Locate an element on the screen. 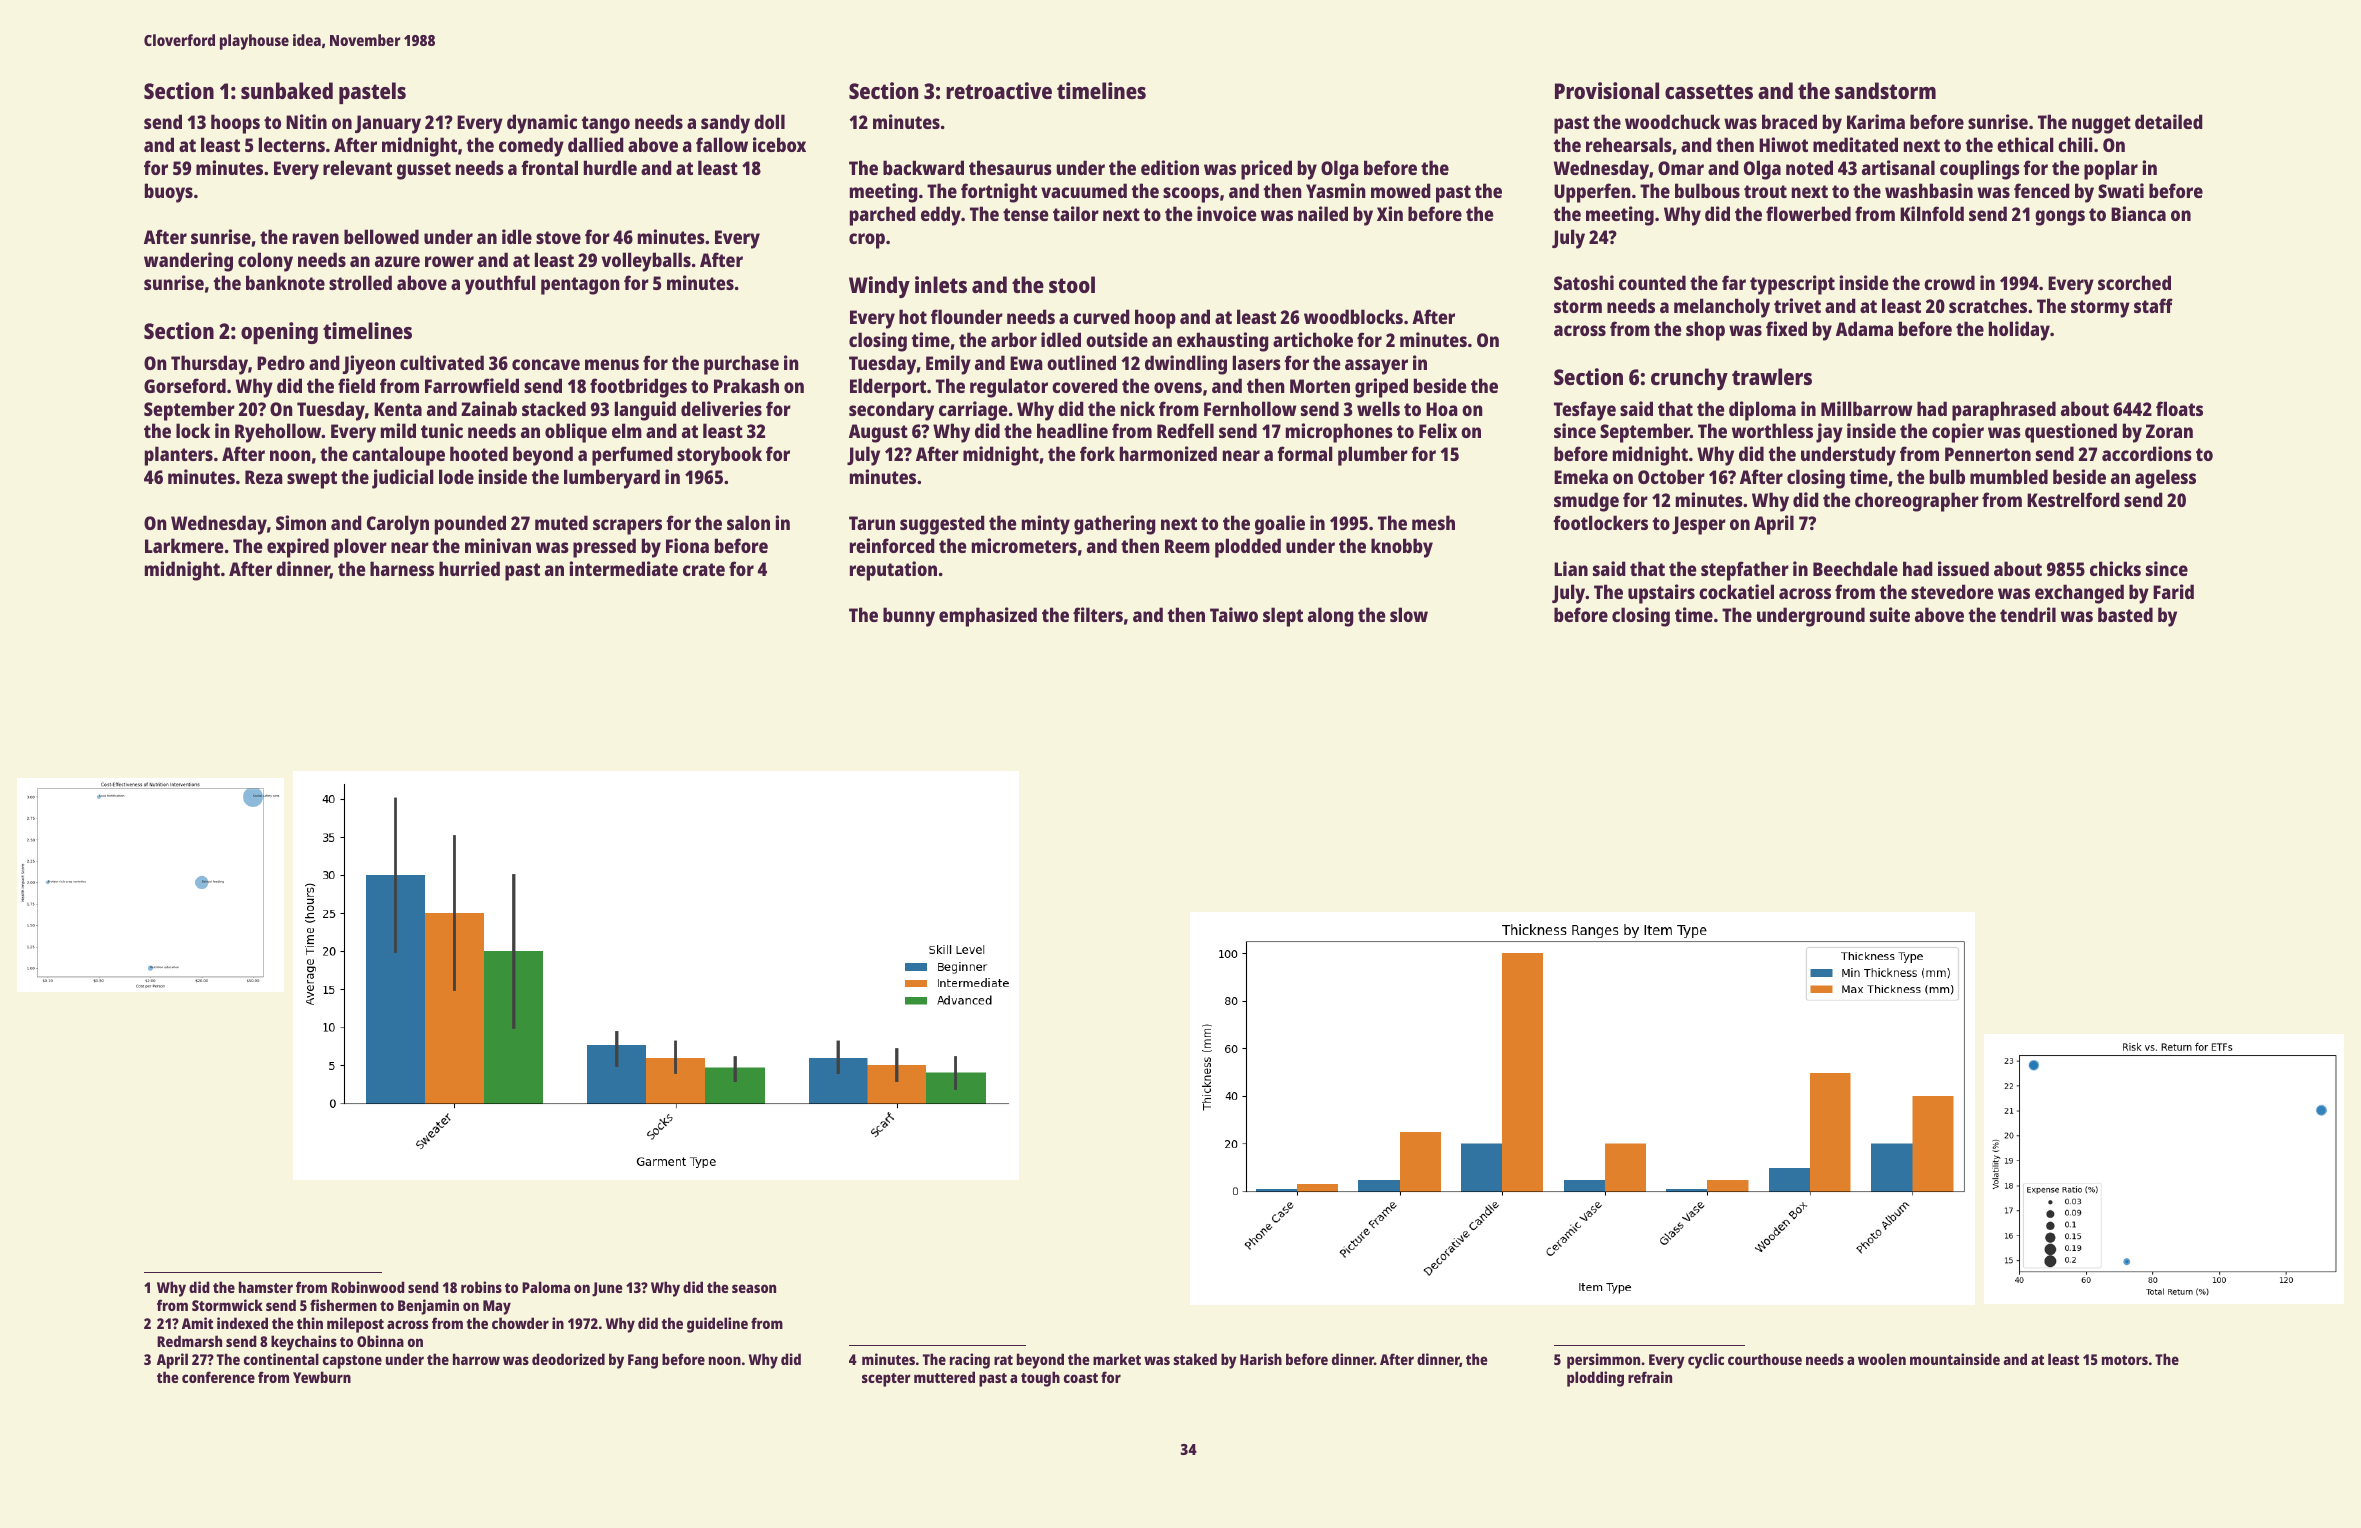 The height and width of the screenshot is (1528, 2361). Beechdale is located at coordinates (1855, 568).
